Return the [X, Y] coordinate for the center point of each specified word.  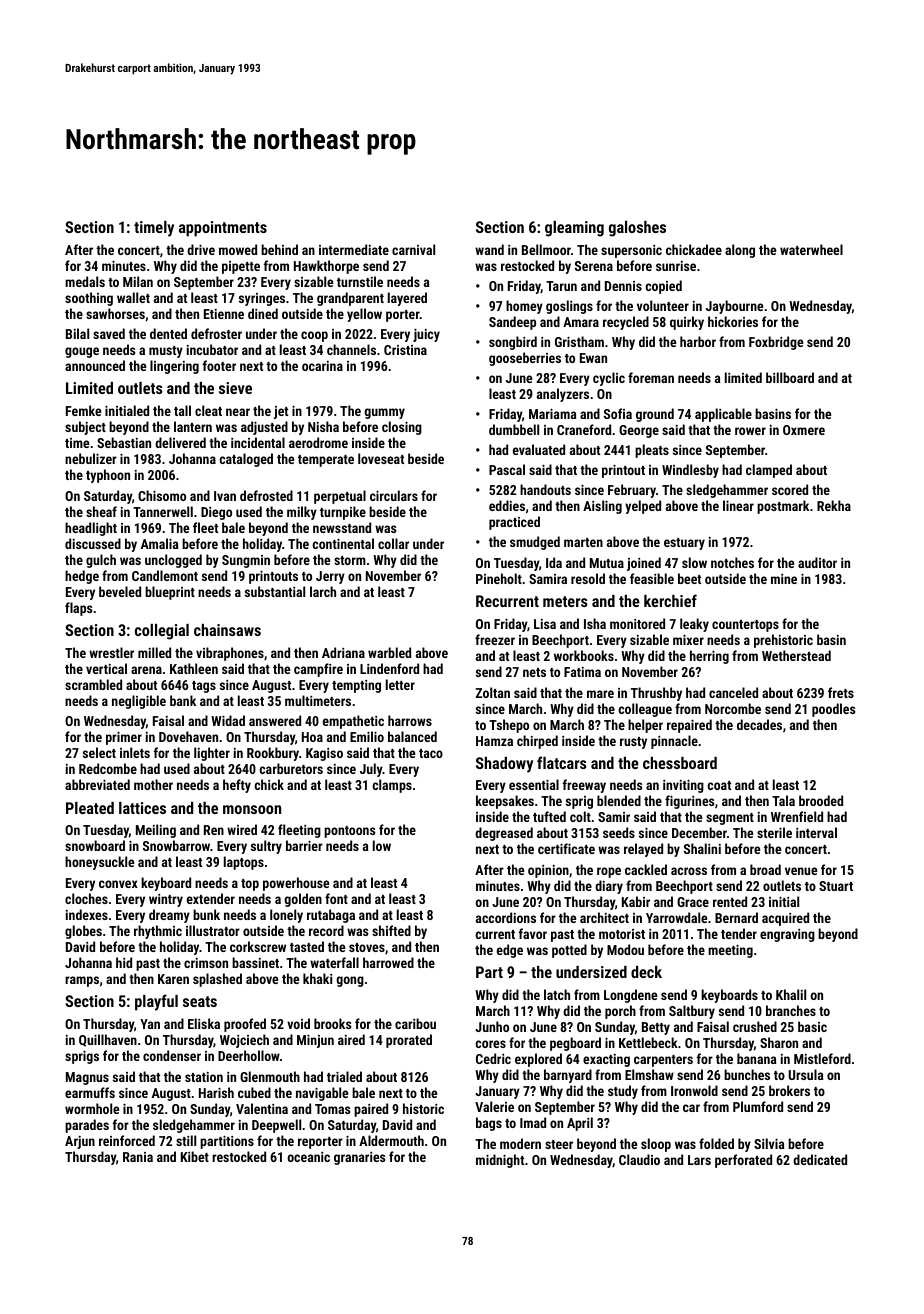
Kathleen [194, 668]
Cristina [405, 350]
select [99, 752]
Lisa [545, 624]
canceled [733, 692]
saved [109, 333]
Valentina [262, 1108]
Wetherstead [796, 655]
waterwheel [811, 249]
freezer [495, 639]
